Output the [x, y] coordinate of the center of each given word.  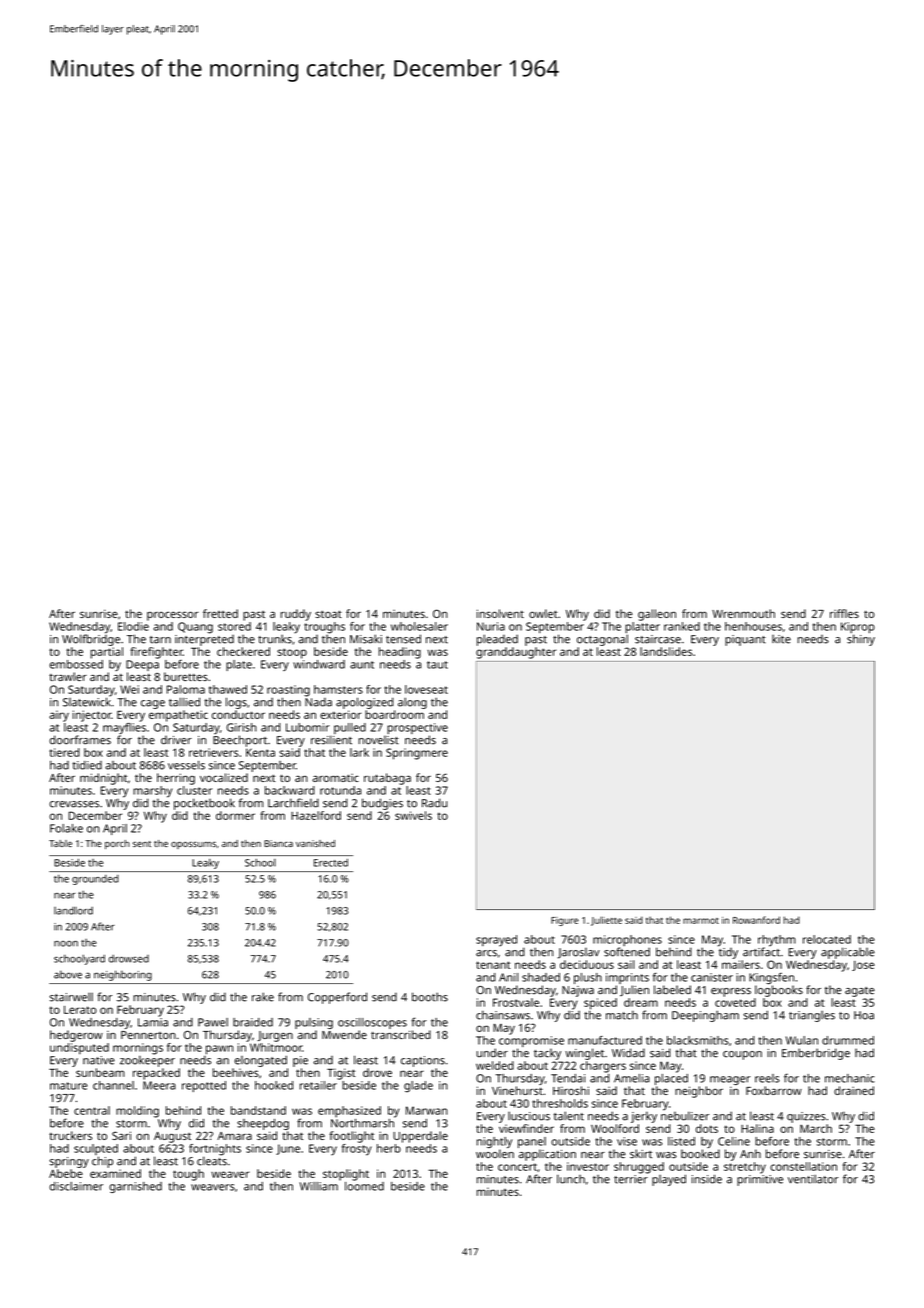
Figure [565, 921]
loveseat [426, 689]
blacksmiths [698, 1040]
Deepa [142, 665]
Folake [66, 828]
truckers [70, 1135]
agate [860, 992]
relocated [827, 939]
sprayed [496, 941]
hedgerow [76, 1036]
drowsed [129, 959]
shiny [861, 640]
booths [430, 997]
